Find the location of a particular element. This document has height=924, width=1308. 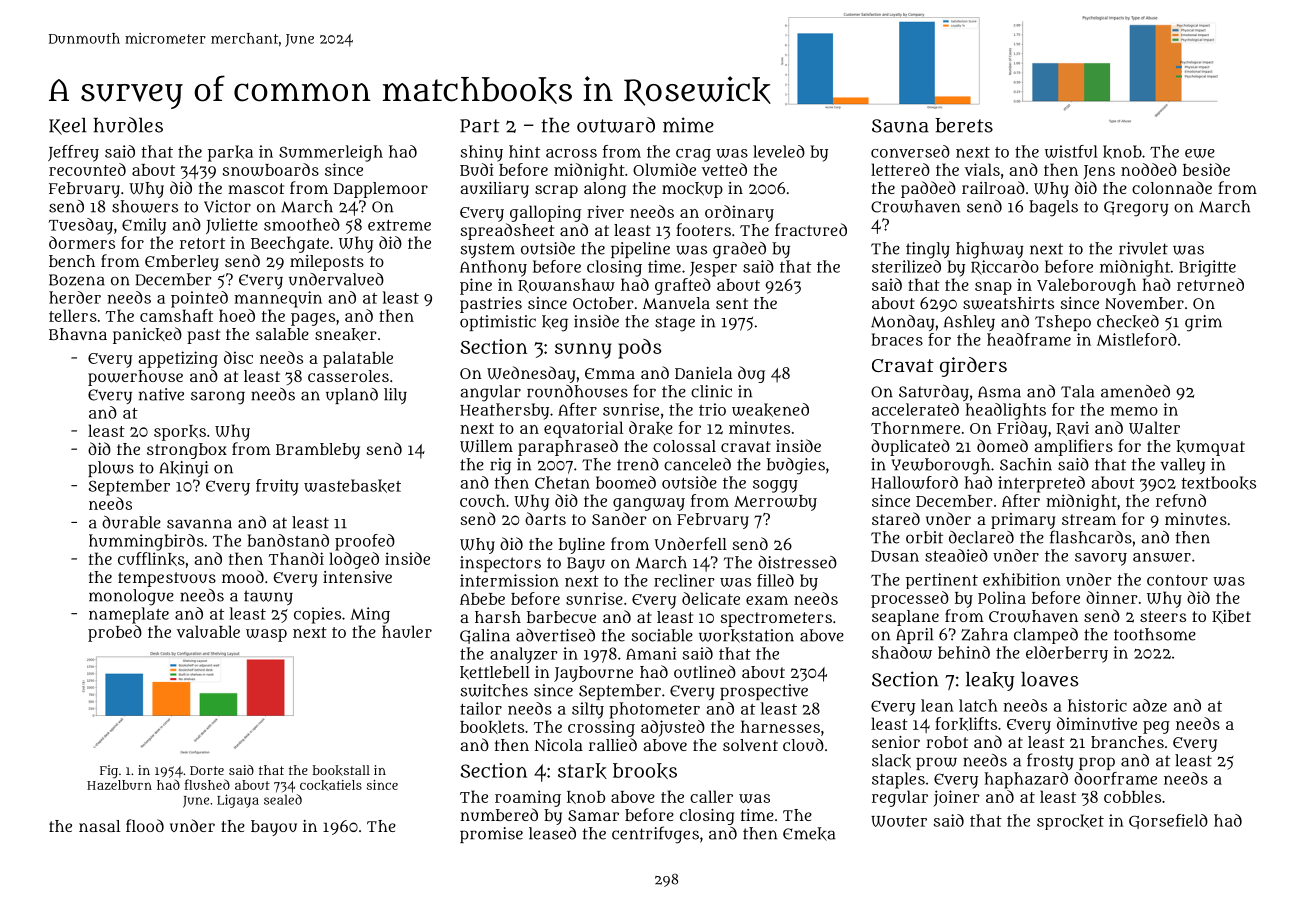

Jens is located at coordinates (1099, 172).
